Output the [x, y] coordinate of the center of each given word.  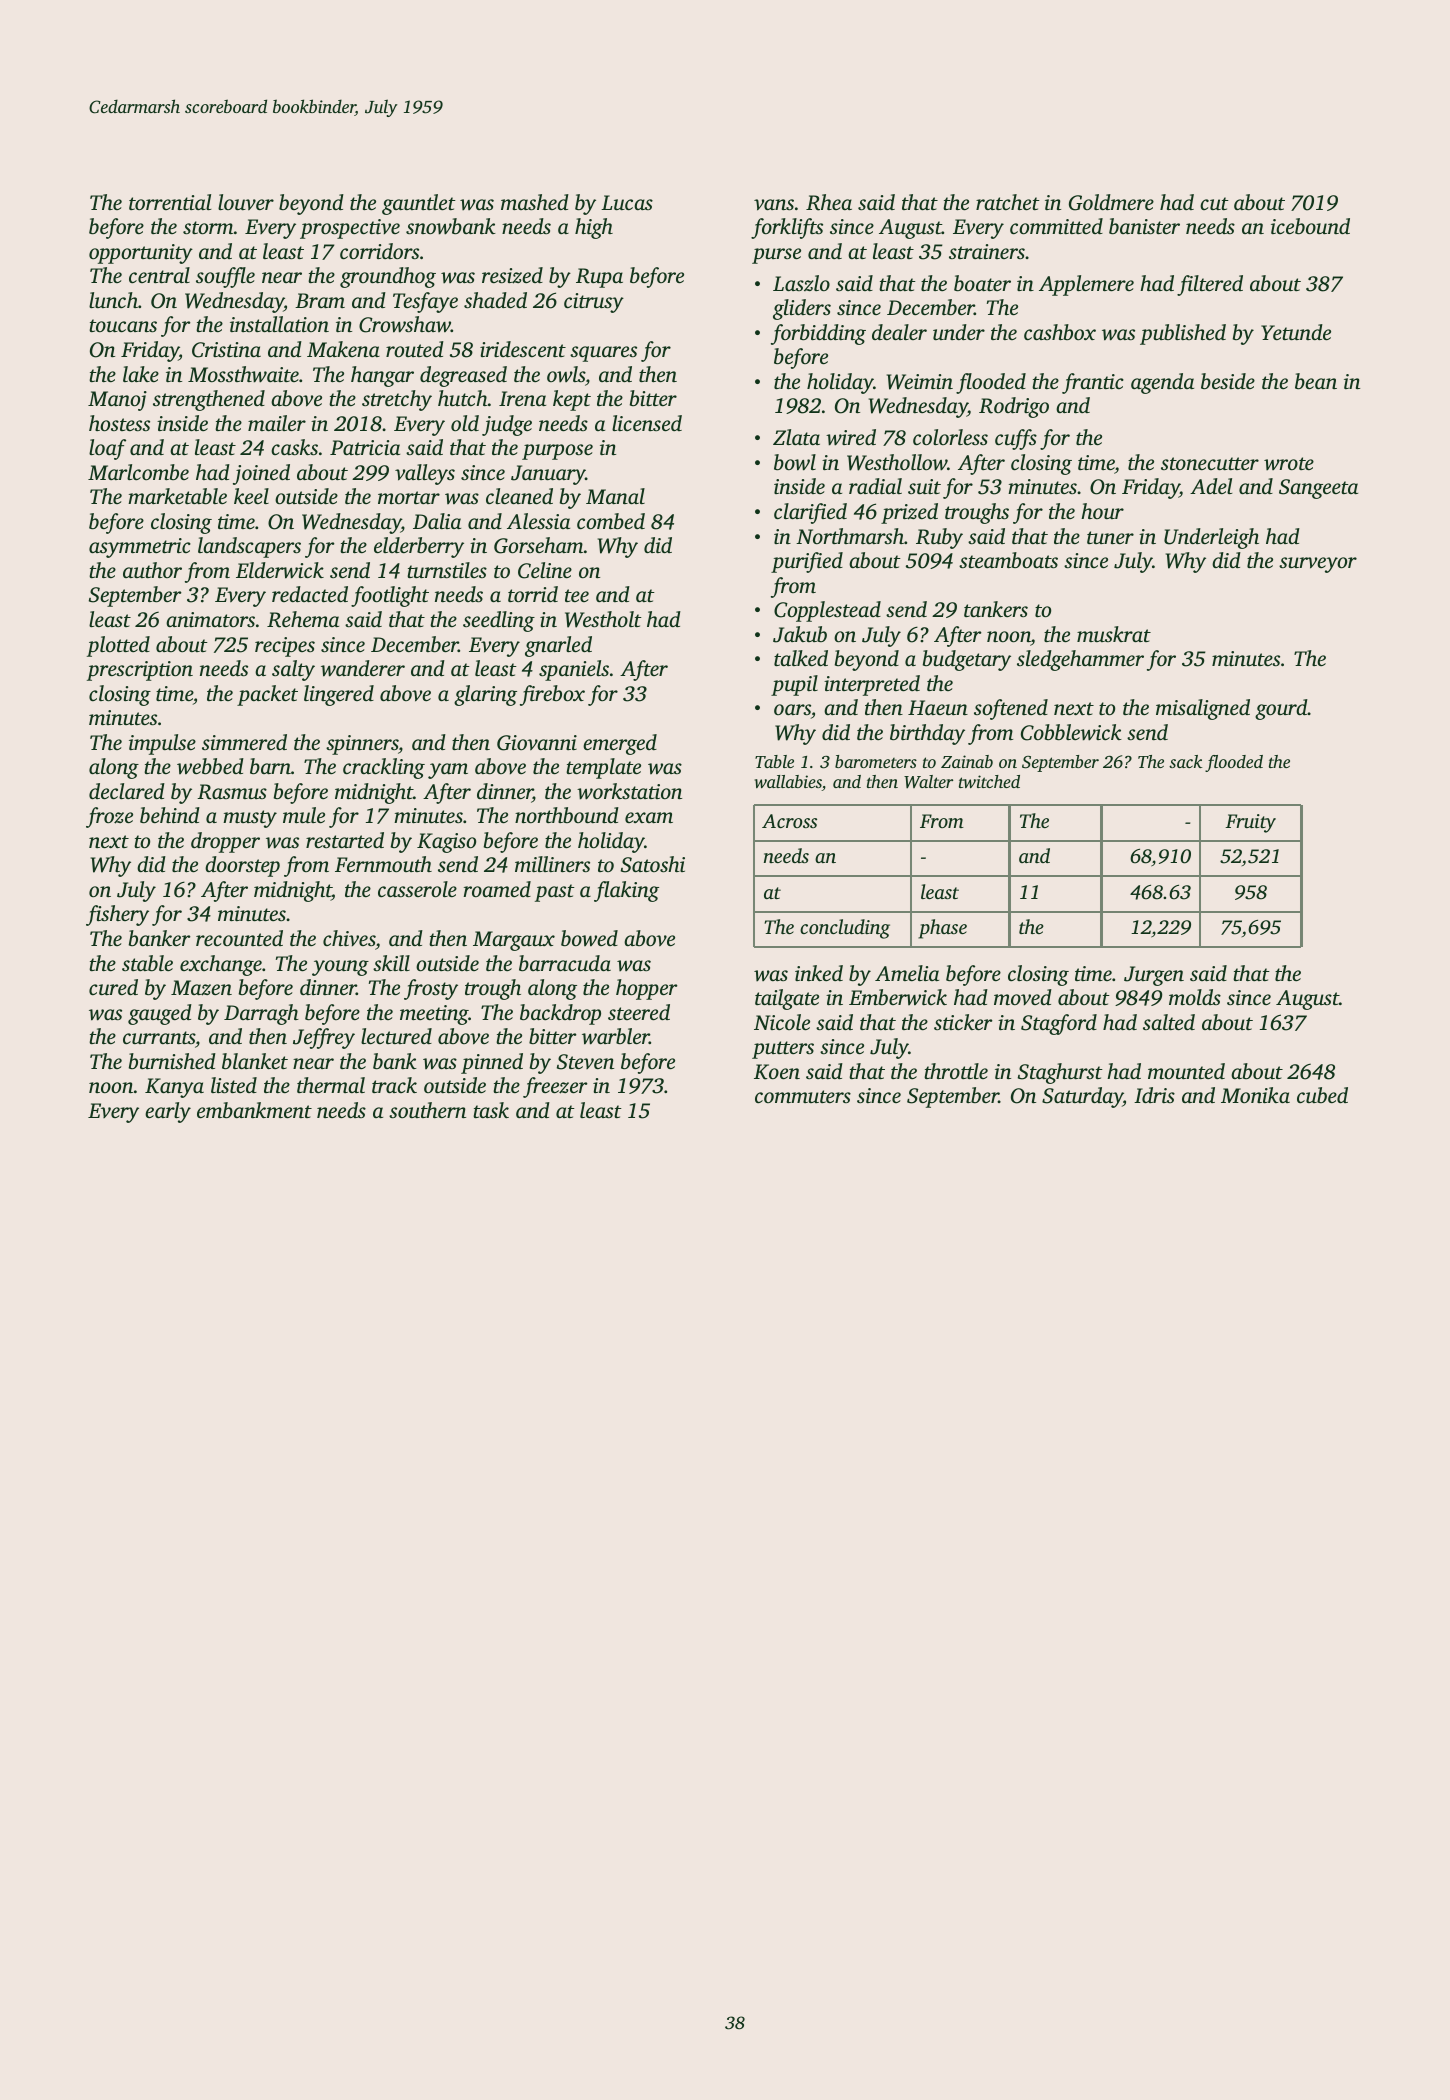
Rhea [829, 202]
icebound [1310, 226]
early [168, 1112]
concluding [845, 929]
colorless [950, 437]
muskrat [1114, 634]
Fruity [1250, 823]
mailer [277, 423]
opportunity [141, 254]
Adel [1211, 486]
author [152, 570]
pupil [794, 685]
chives [349, 938]
